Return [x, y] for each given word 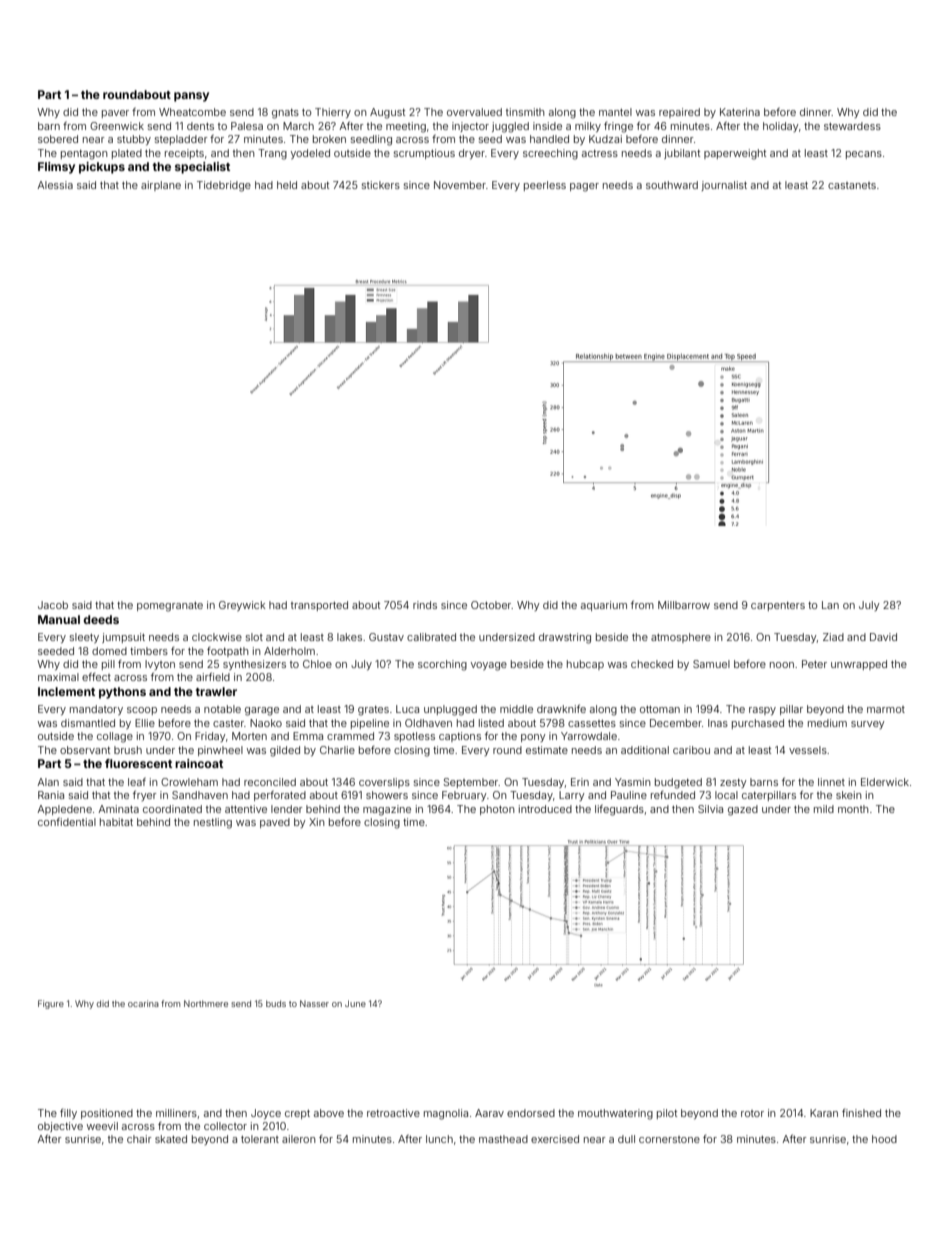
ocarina [143, 1003]
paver [115, 114]
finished [861, 1113]
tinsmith [525, 112]
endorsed [531, 1113]
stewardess [852, 126]
